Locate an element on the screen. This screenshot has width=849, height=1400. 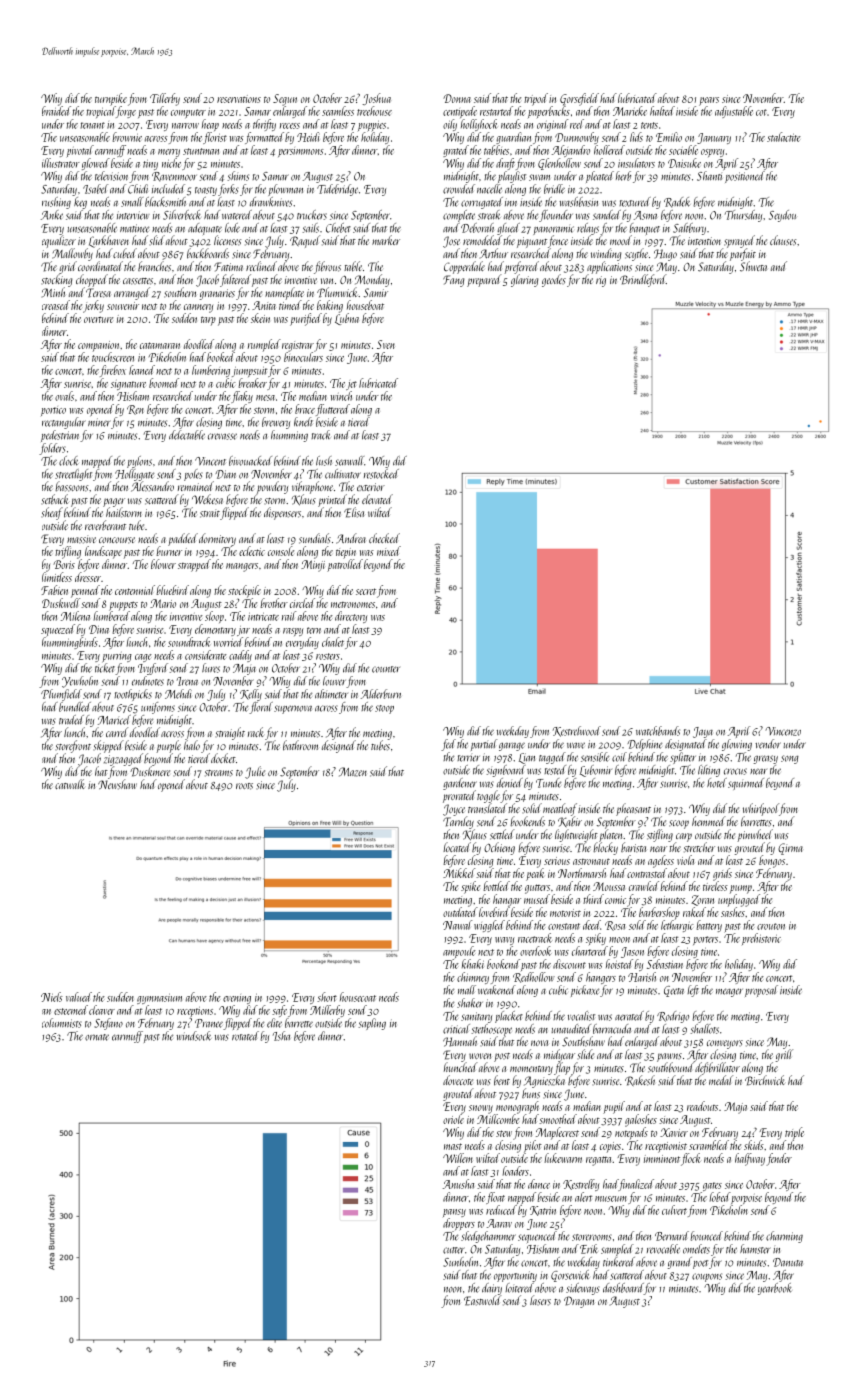
Kelly is located at coordinates (251, 695).
